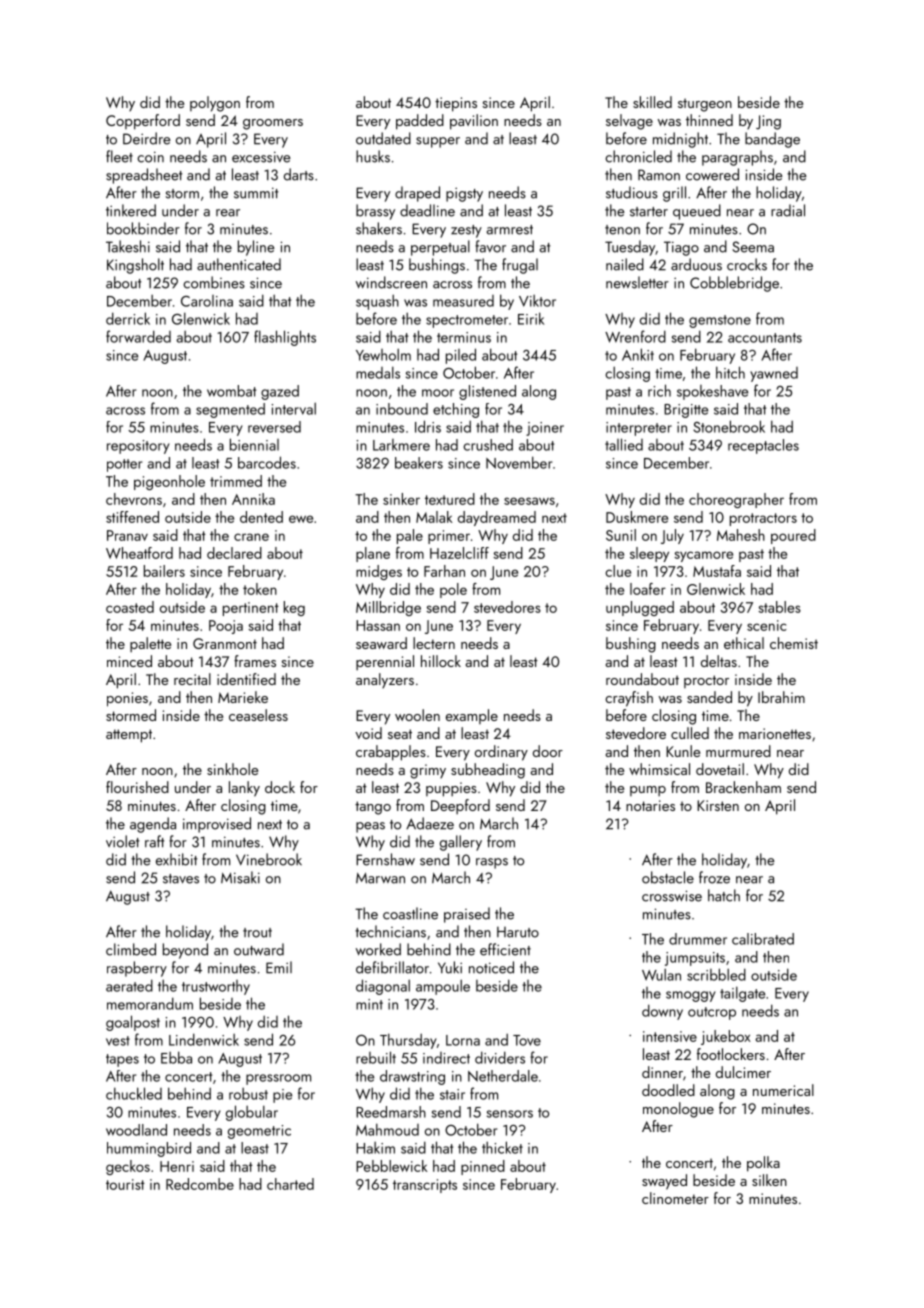 The height and width of the image is (1308, 924). Describe the element at coordinates (690, 733) in the image. I see `culled` at that location.
